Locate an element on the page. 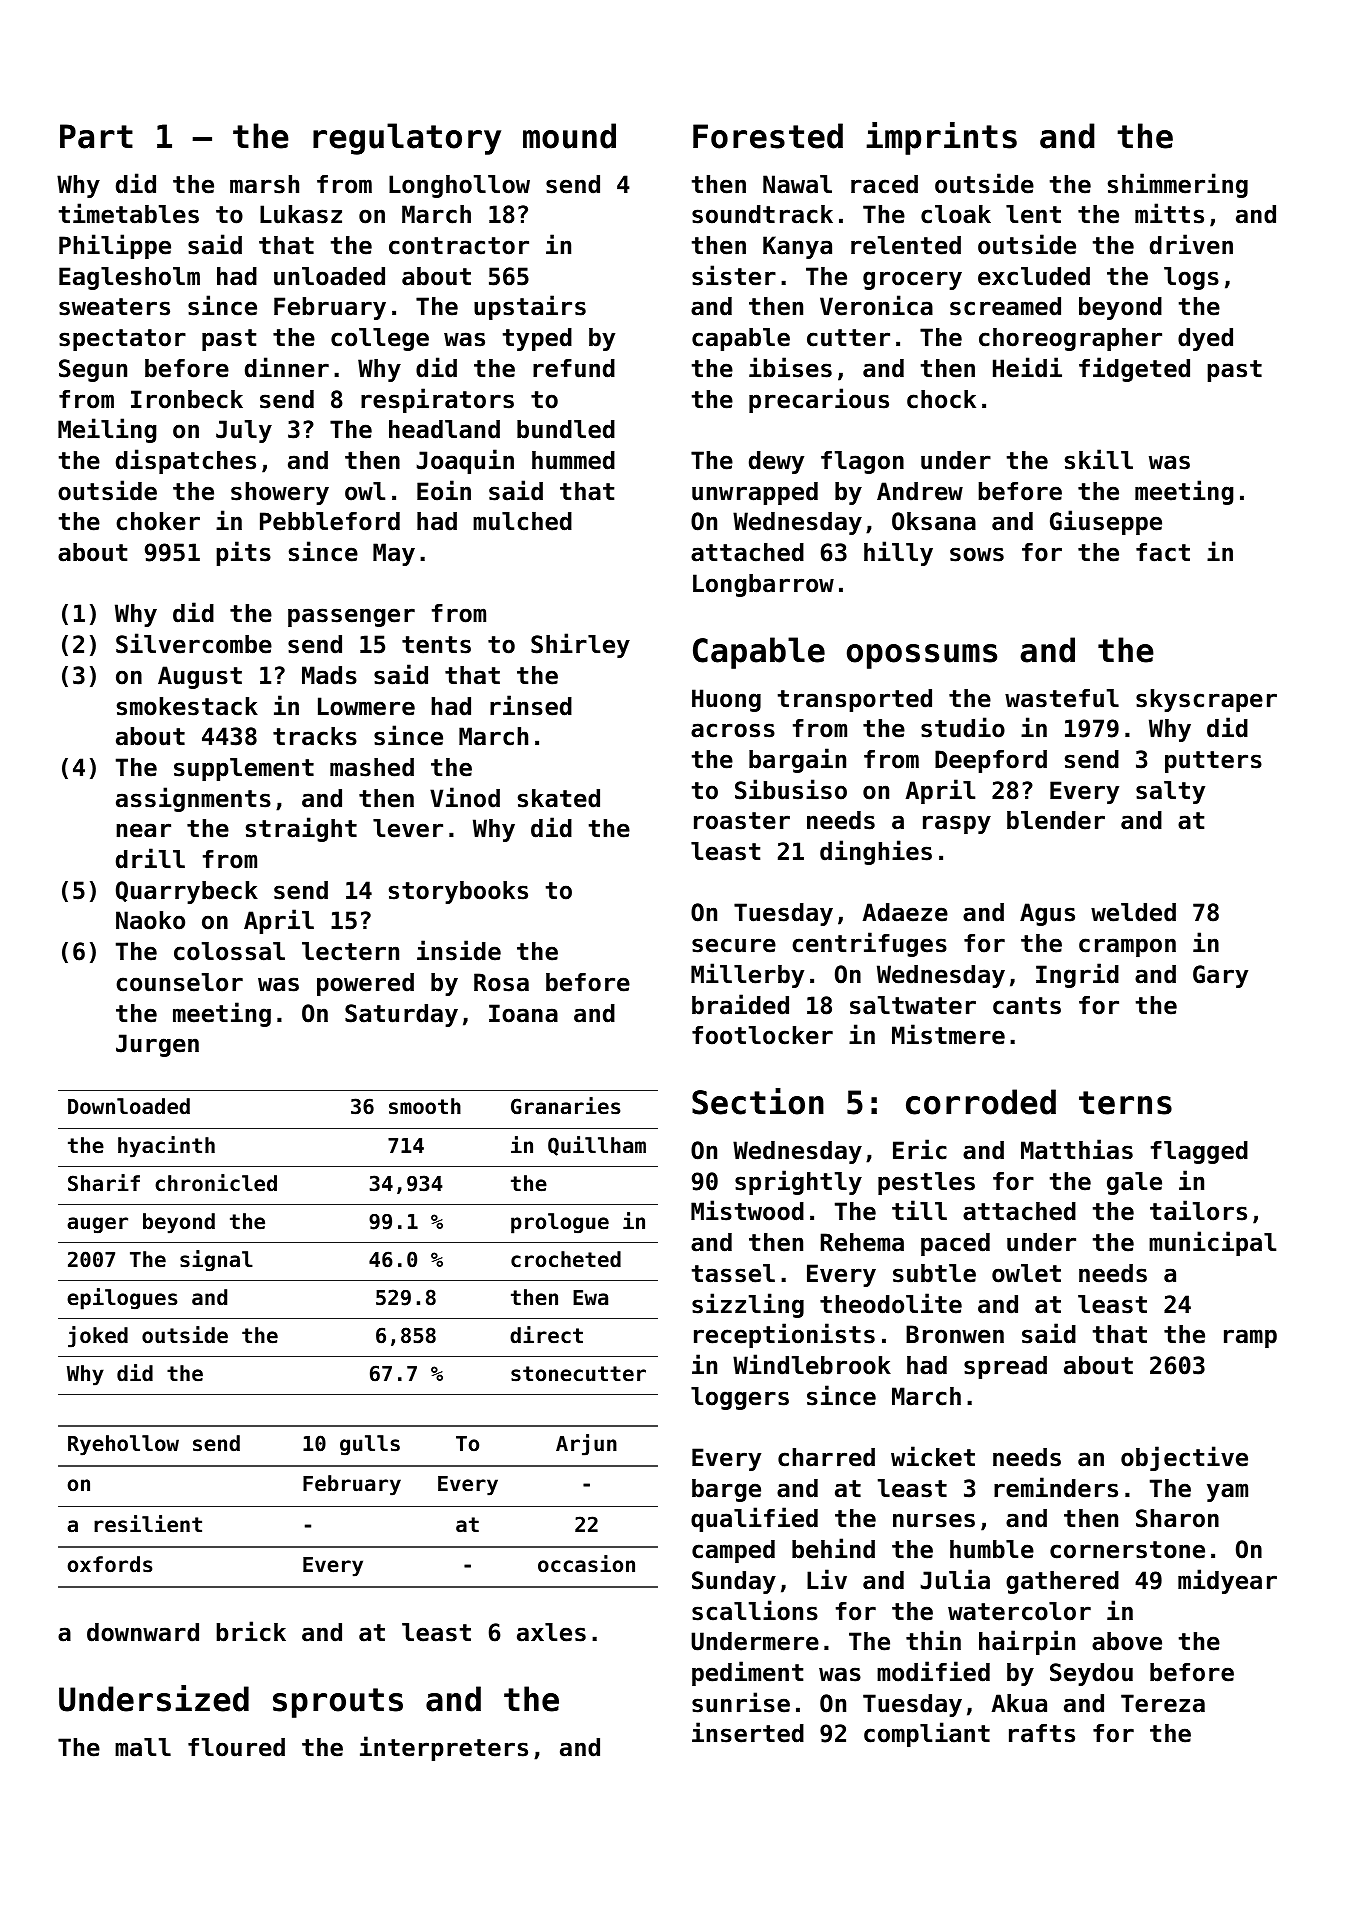 The height and width of the image is (1908, 1349). yam is located at coordinates (1227, 1492).
